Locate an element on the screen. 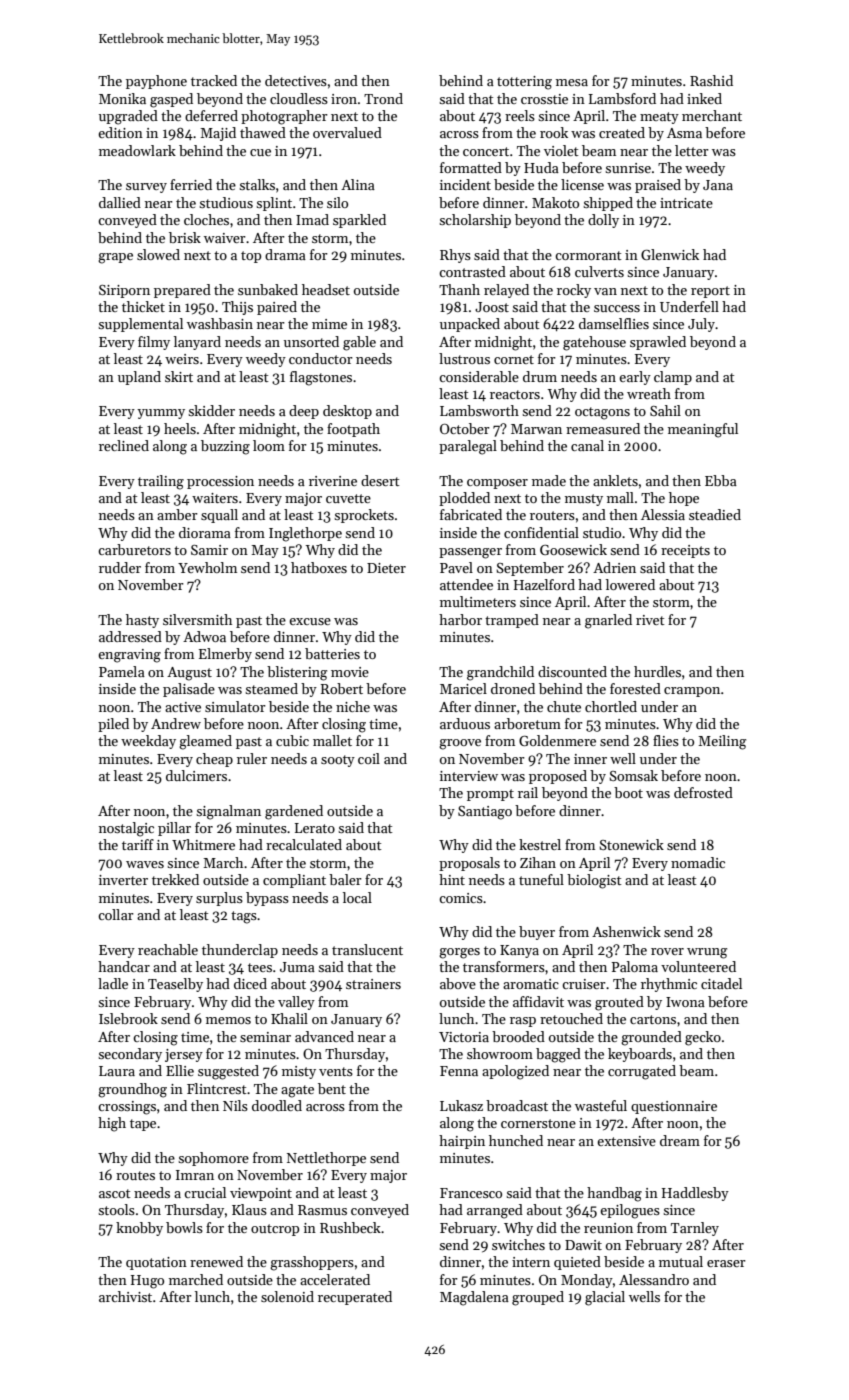 This screenshot has width=849, height=1400. Magdalena is located at coordinates (474, 1298).
